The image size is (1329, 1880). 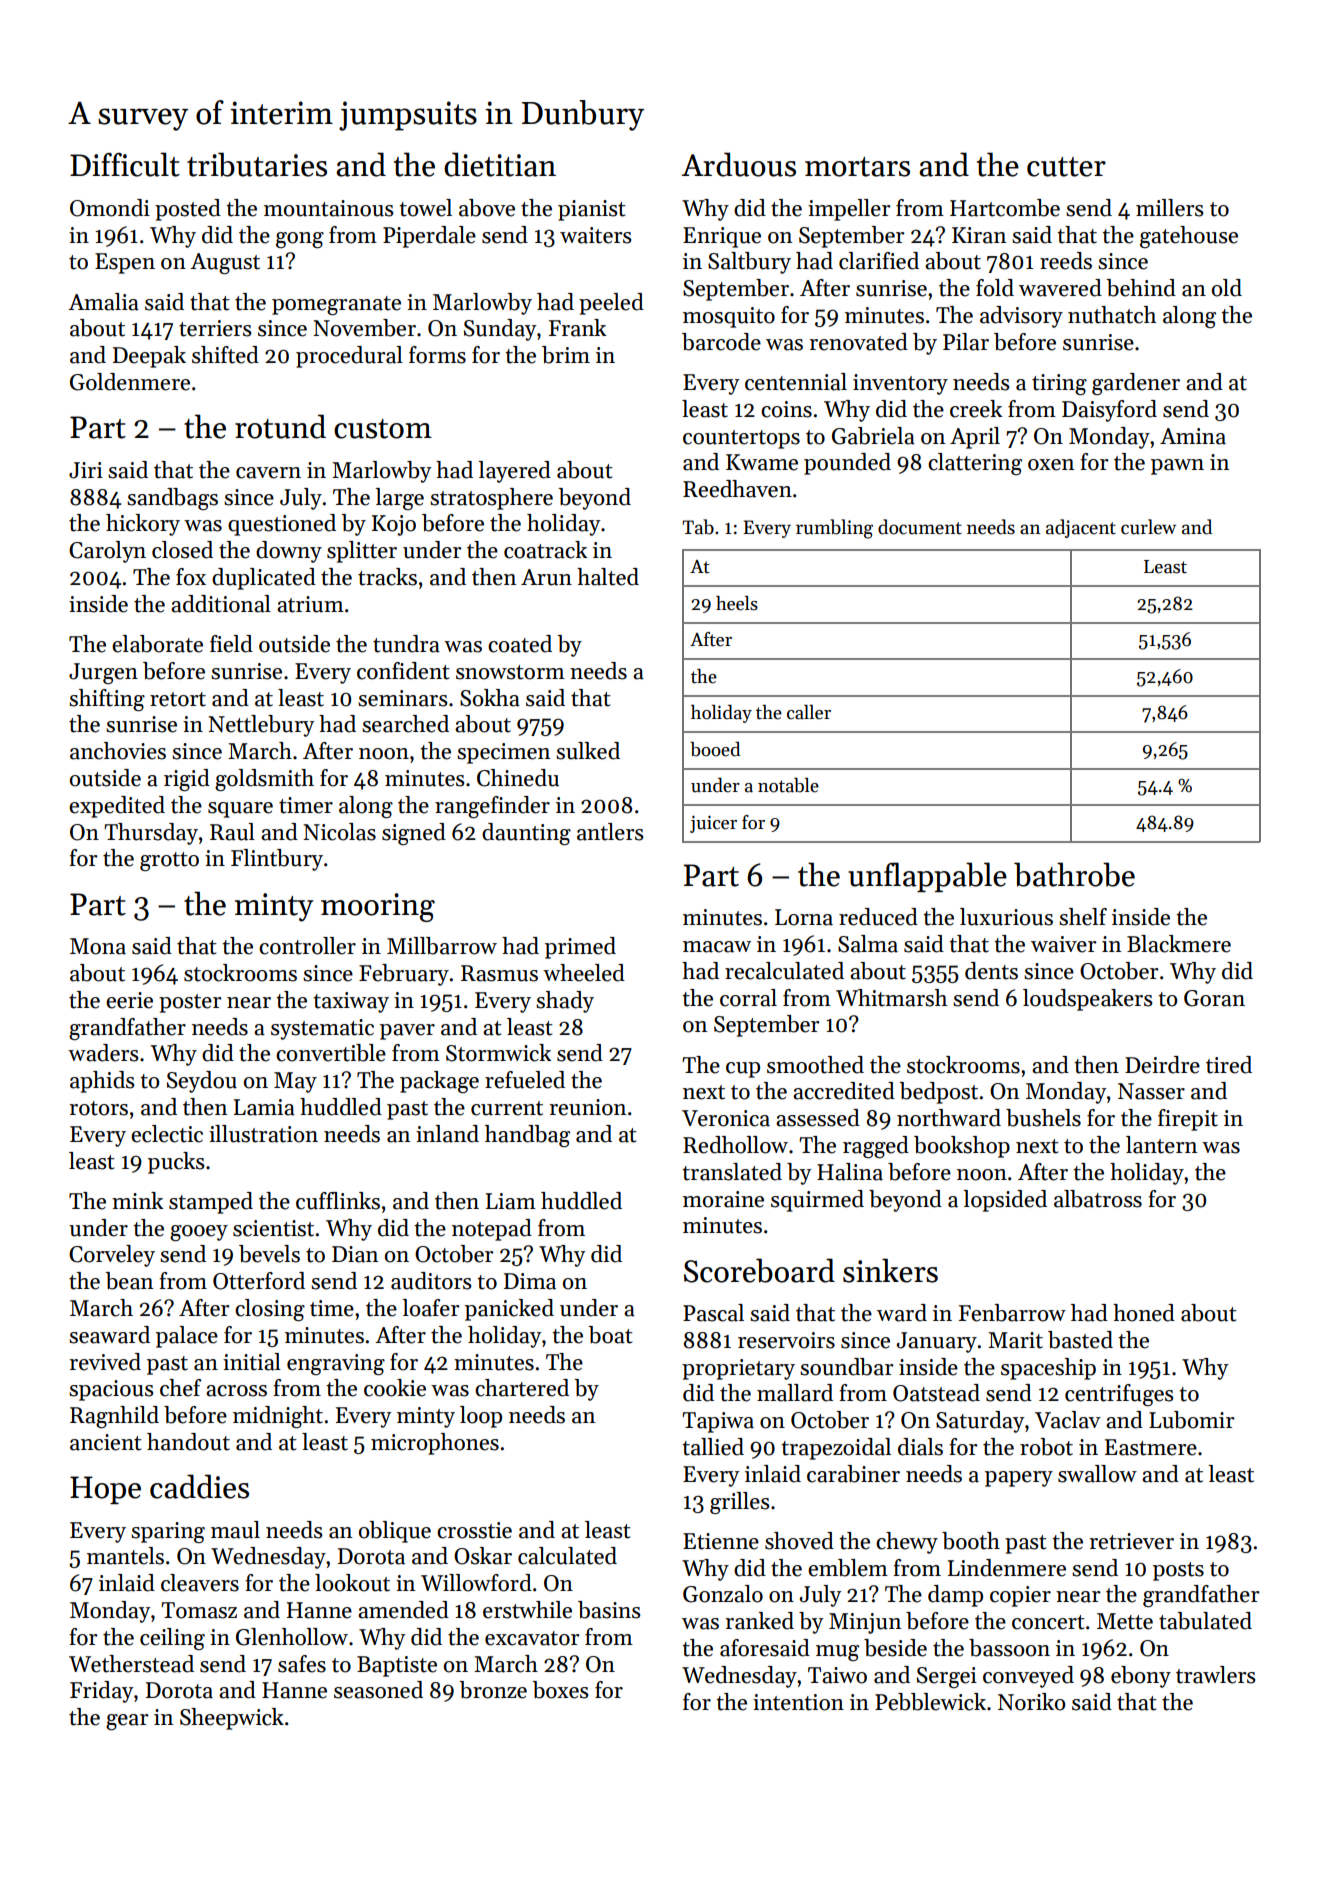 What do you see at coordinates (1066, 167) in the screenshot?
I see `cutter` at bounding box center [1066, 167].
